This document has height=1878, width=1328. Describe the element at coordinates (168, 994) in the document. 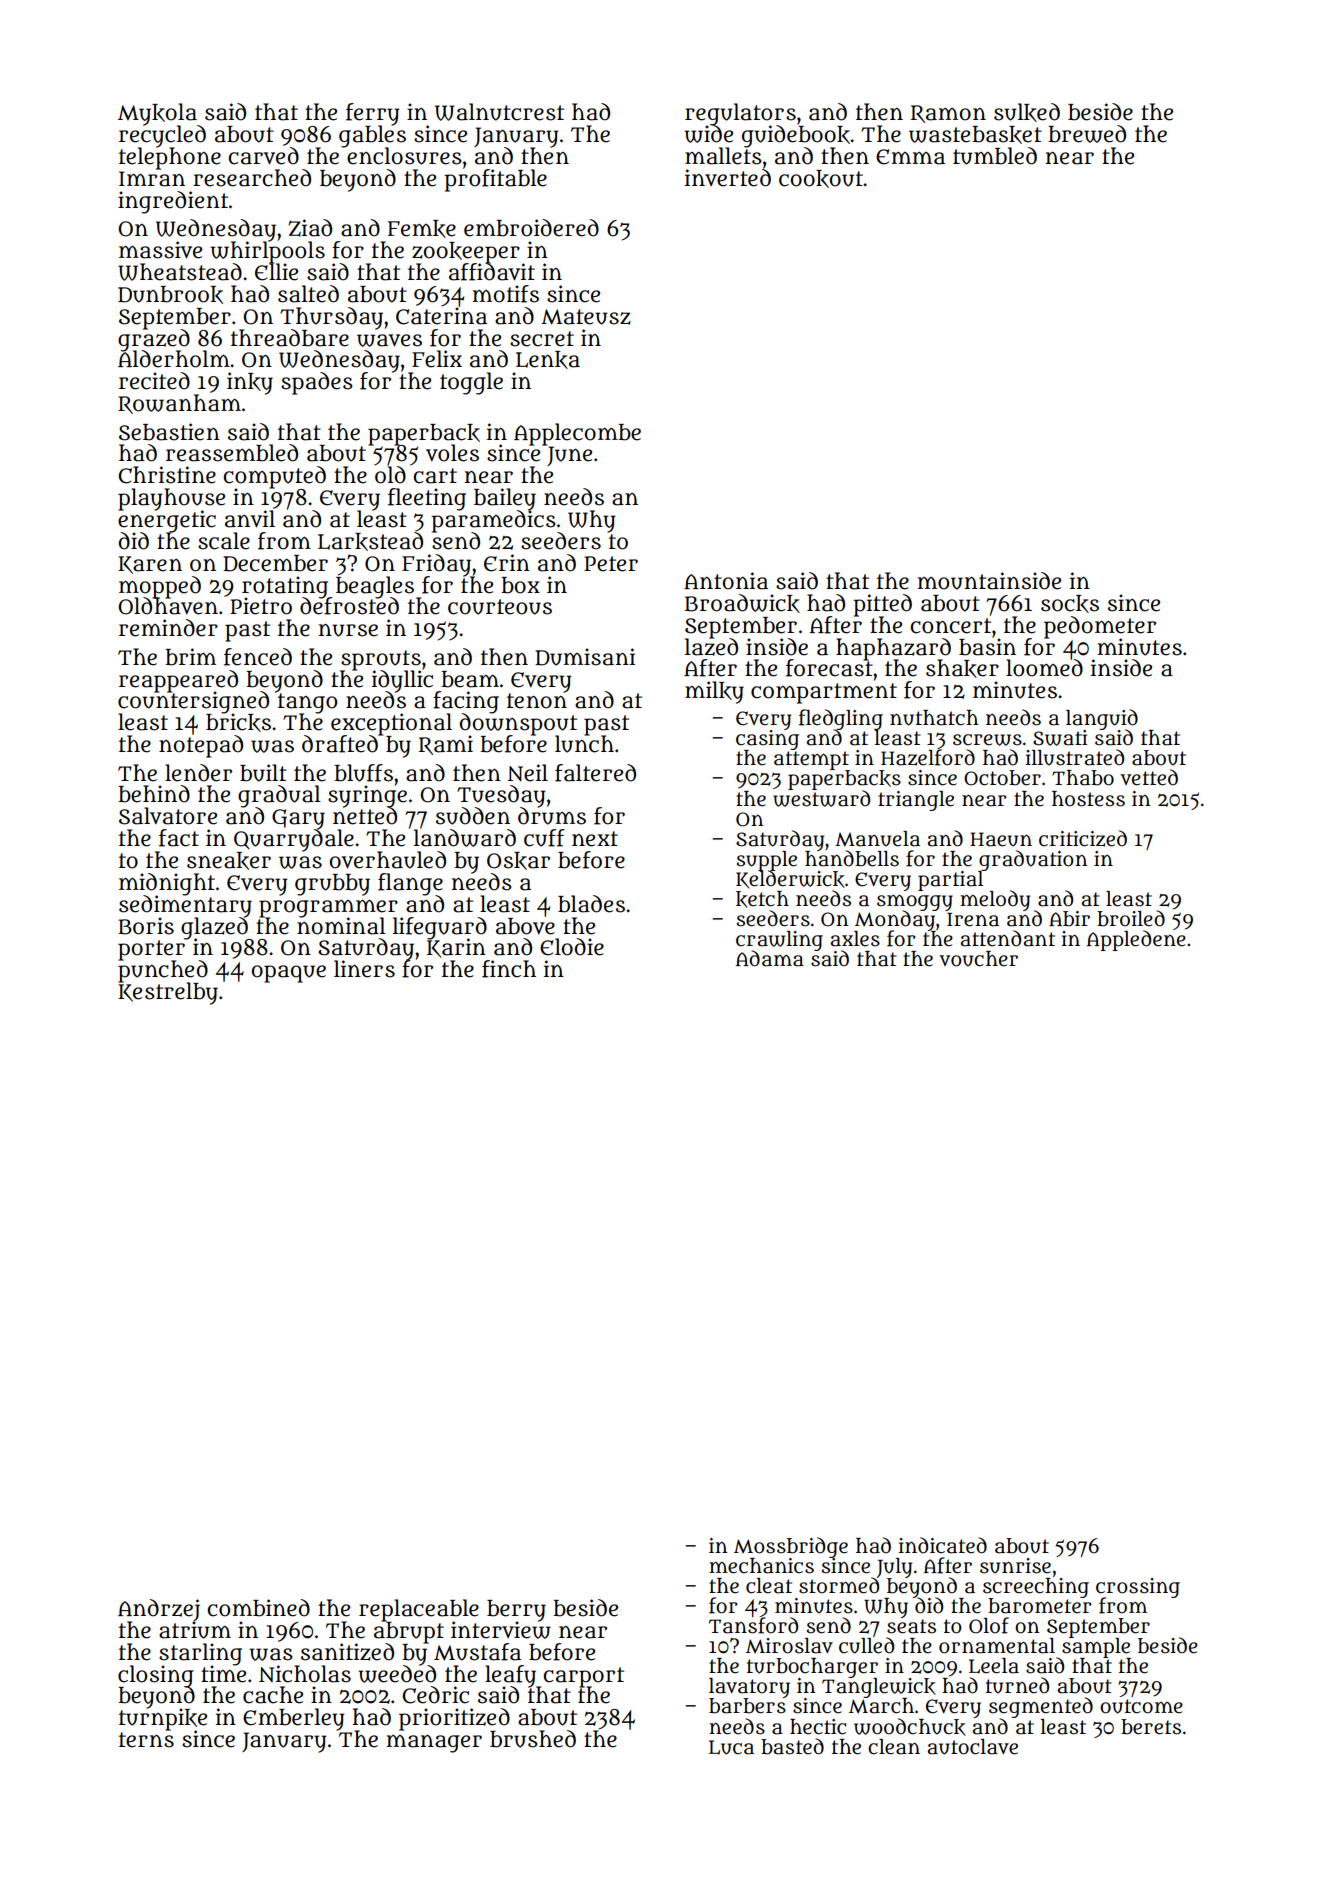

I see `Kestrelby` at that location.
